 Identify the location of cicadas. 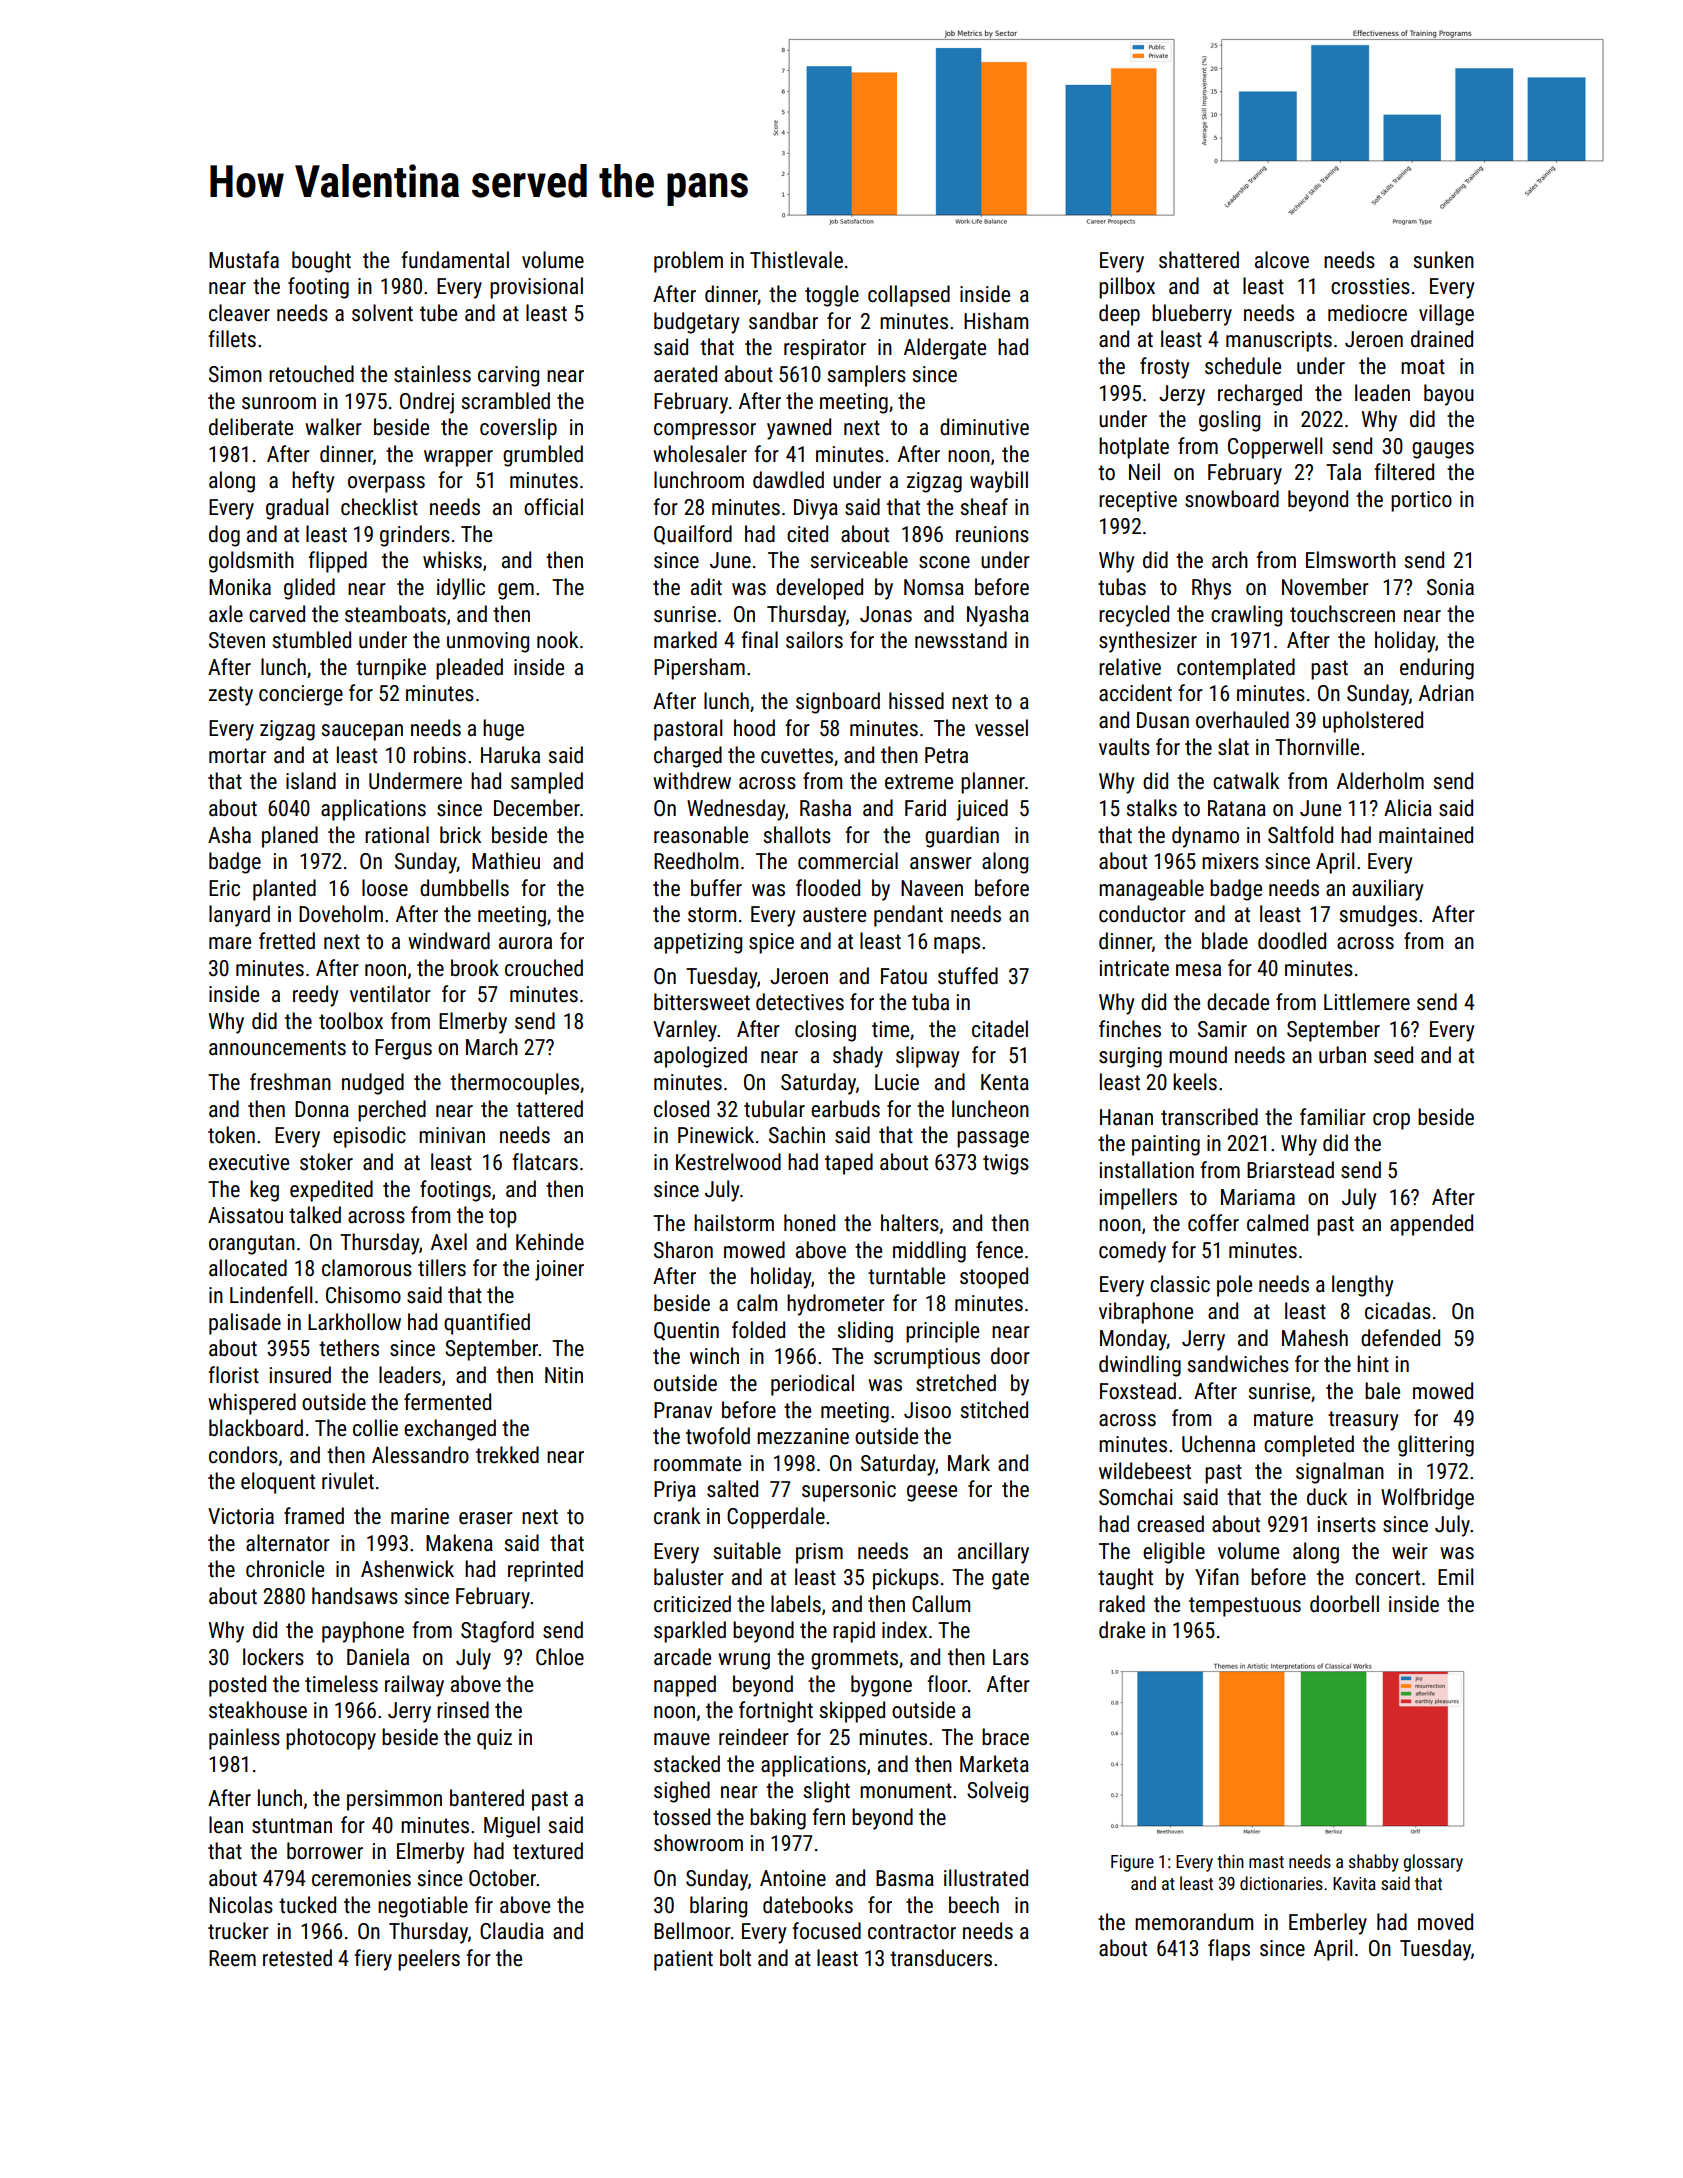
(1398, 1311).
